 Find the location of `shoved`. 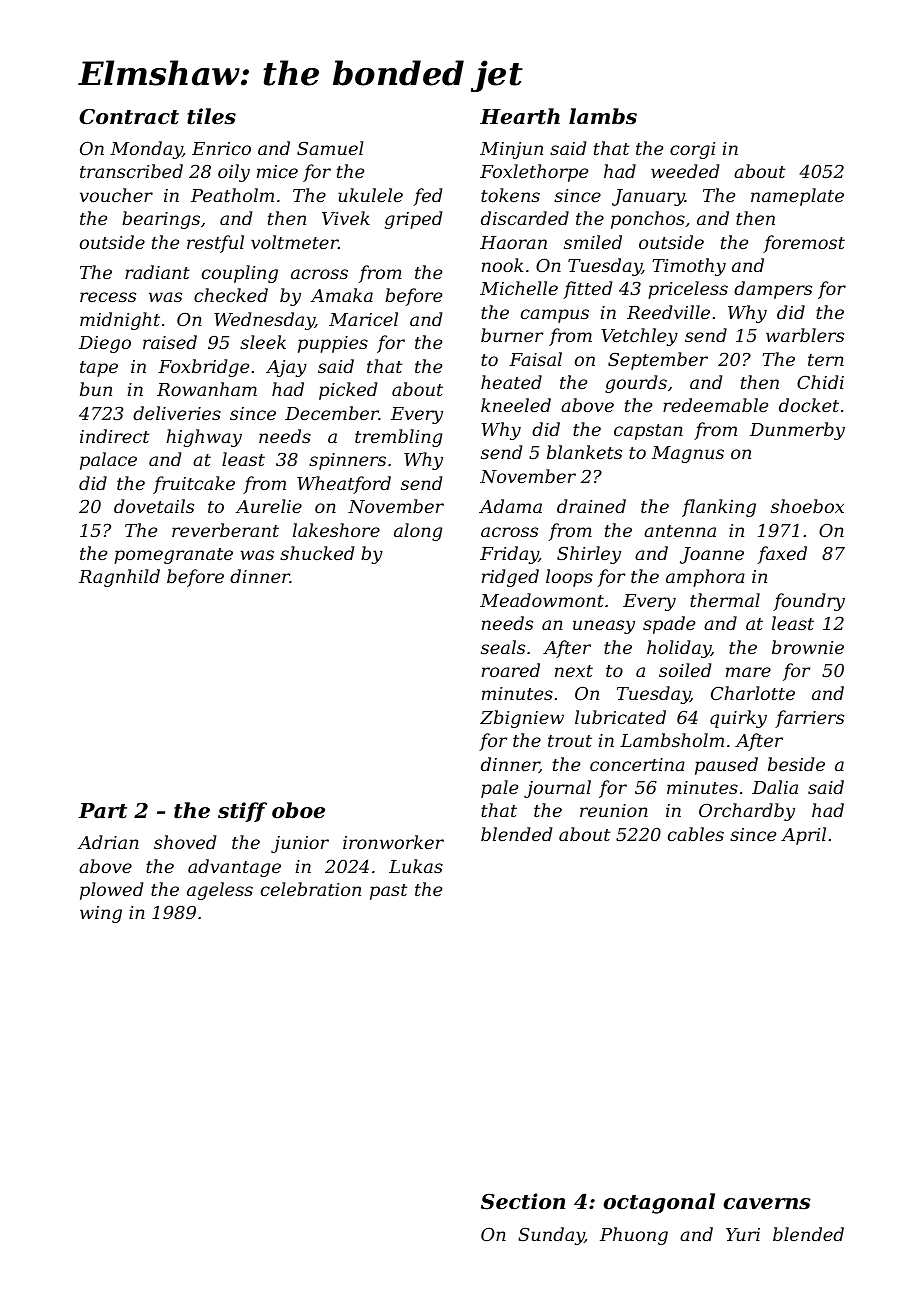

shoved is located at coordinates (185, 842).
